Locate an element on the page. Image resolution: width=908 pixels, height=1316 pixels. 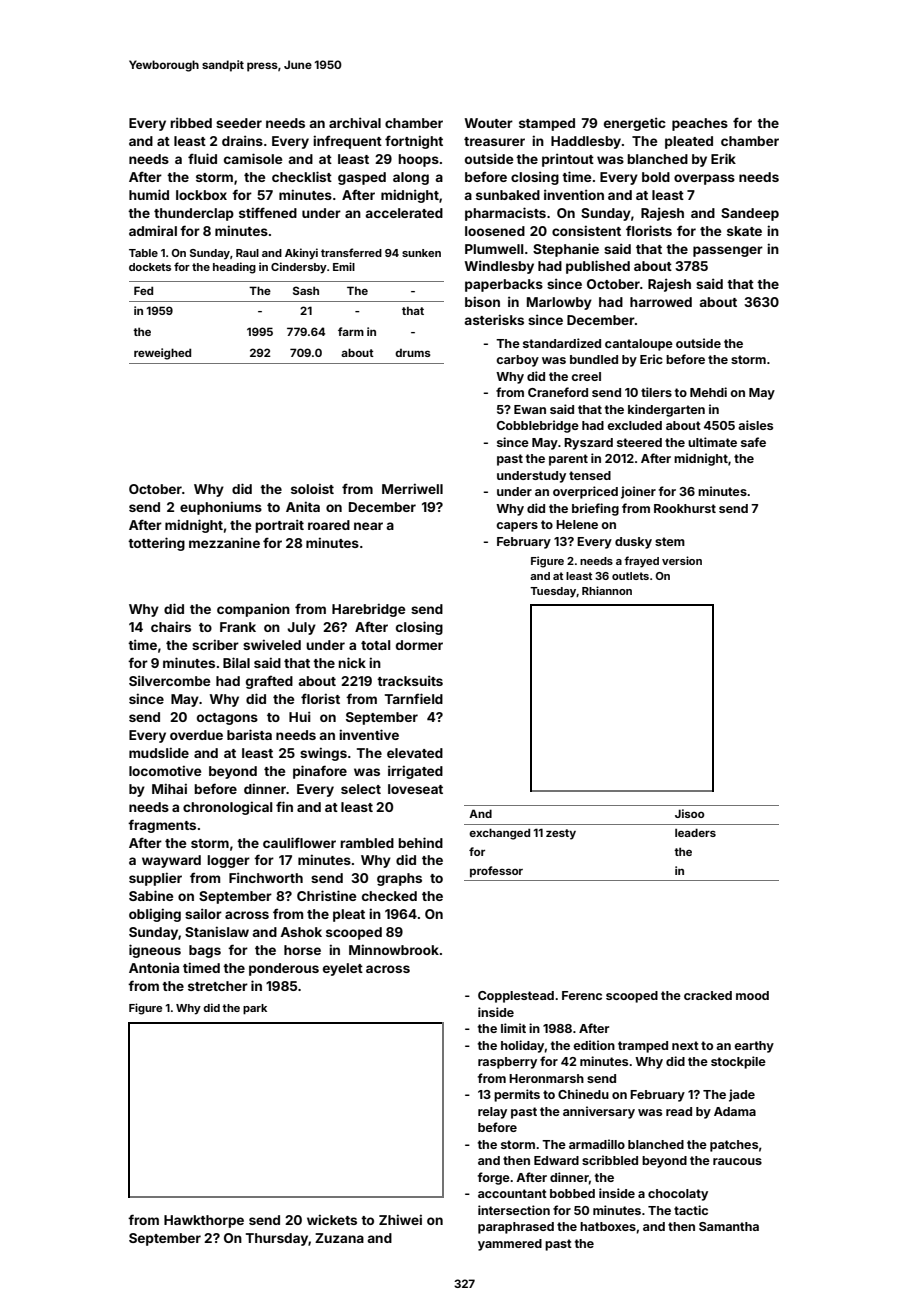
Silvercombe is located at coordinates (169, 680).
